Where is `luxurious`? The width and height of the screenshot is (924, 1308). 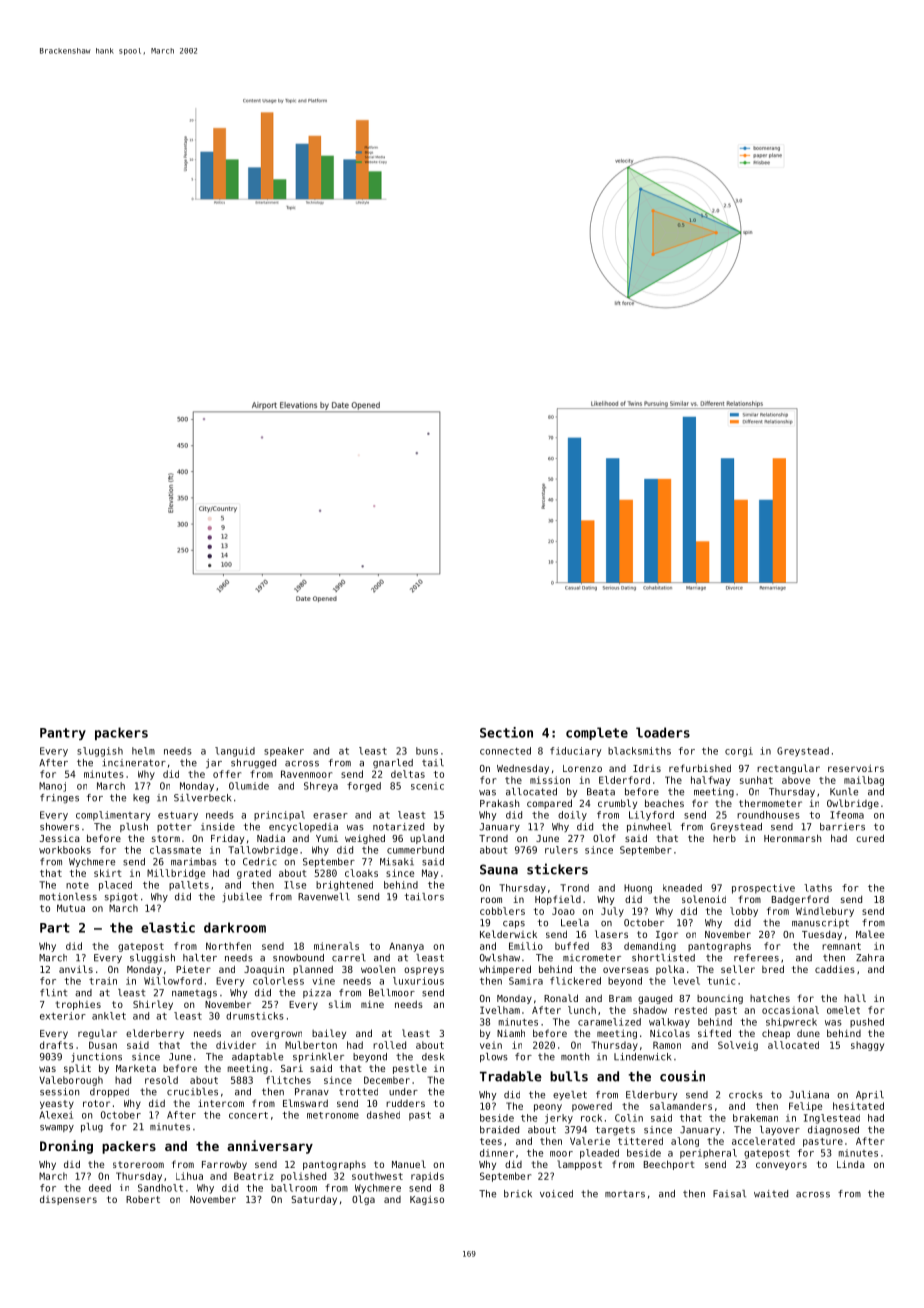
luxurious is located at coordinates (418, 981).
